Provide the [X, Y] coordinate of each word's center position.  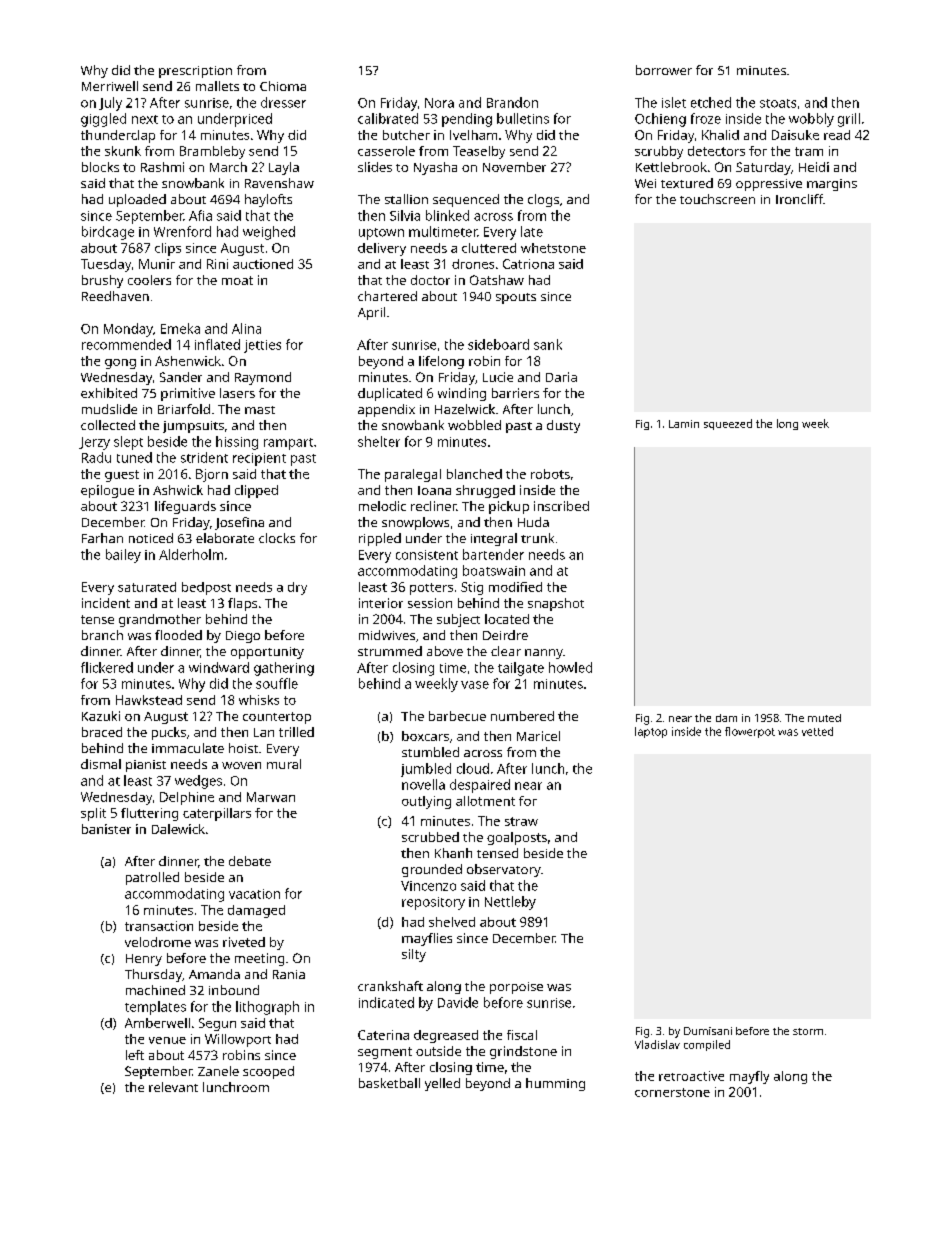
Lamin [684, 424]
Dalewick [178, 829]
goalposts [517, 838]
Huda [533, 522]
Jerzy [94, 443]
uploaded [137, 200]
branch [102, 635]
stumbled [430, 752]
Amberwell [157, 1023]
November [514, 167]
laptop [651, 732]
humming [555, 1084]
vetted [817, 731]
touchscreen [717, 199]
